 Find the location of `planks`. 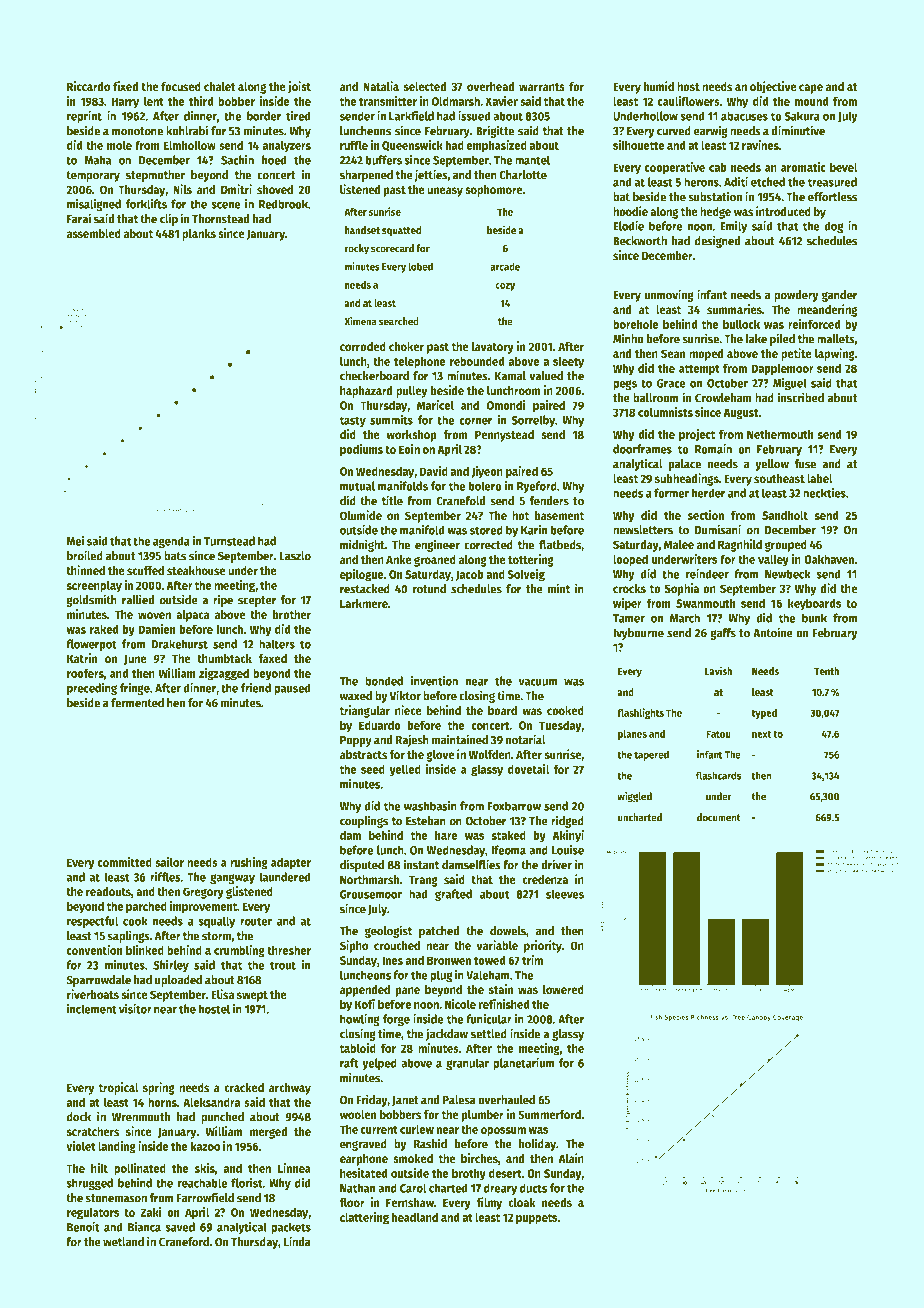

planks is located at coordinates (199, 235).
